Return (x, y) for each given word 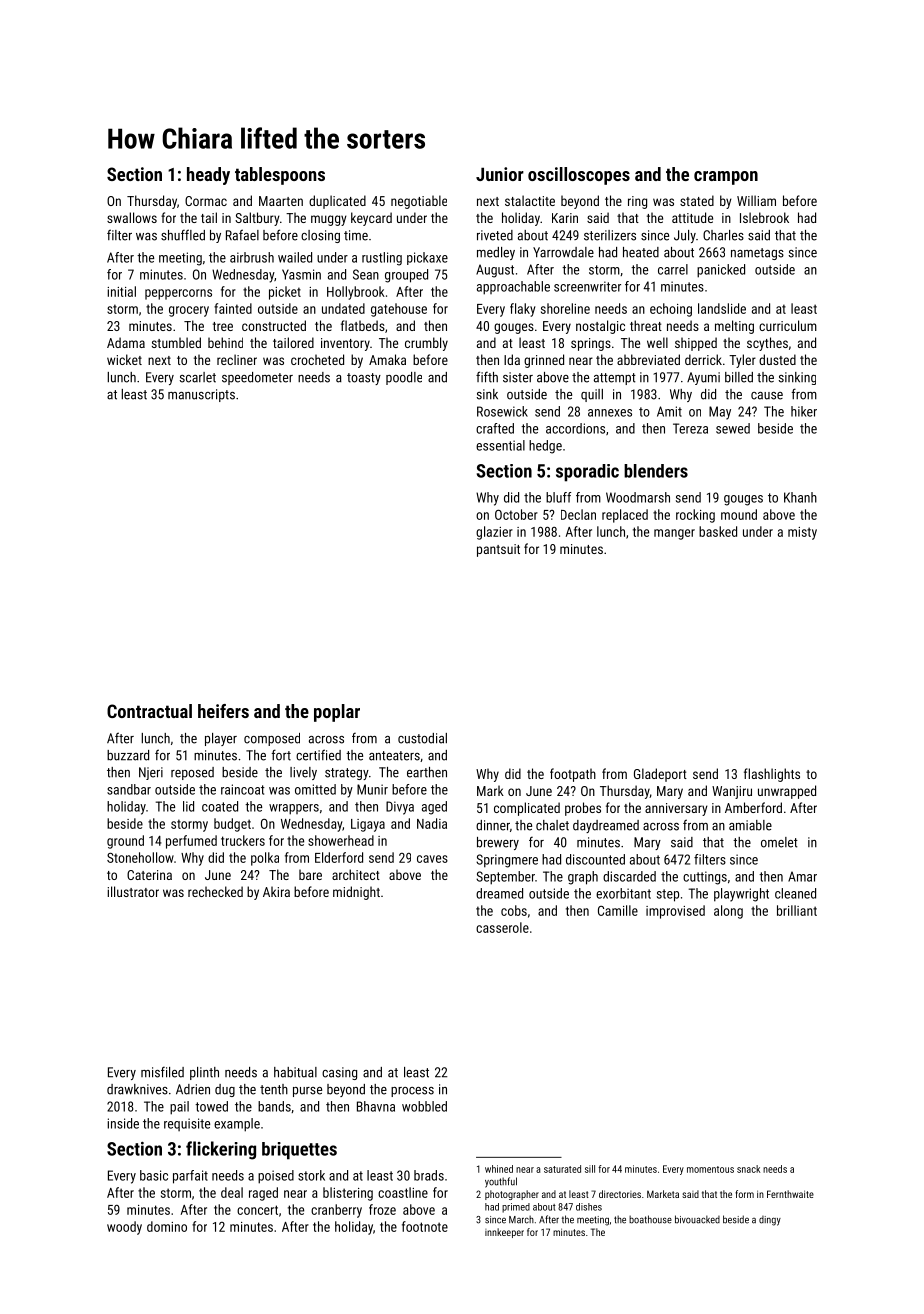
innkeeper (504, 1233)
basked (718, 531)
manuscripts (201, 395)
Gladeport (660, 775)
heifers (223, 711)
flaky (523, 310)
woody (124, 1228)
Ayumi (703, 378)
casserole (502, 927)
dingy (770, 1221)
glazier (494, 533)
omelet (779, 842)
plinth (204, 1073)
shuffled (183, 235)
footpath (573, 775)
